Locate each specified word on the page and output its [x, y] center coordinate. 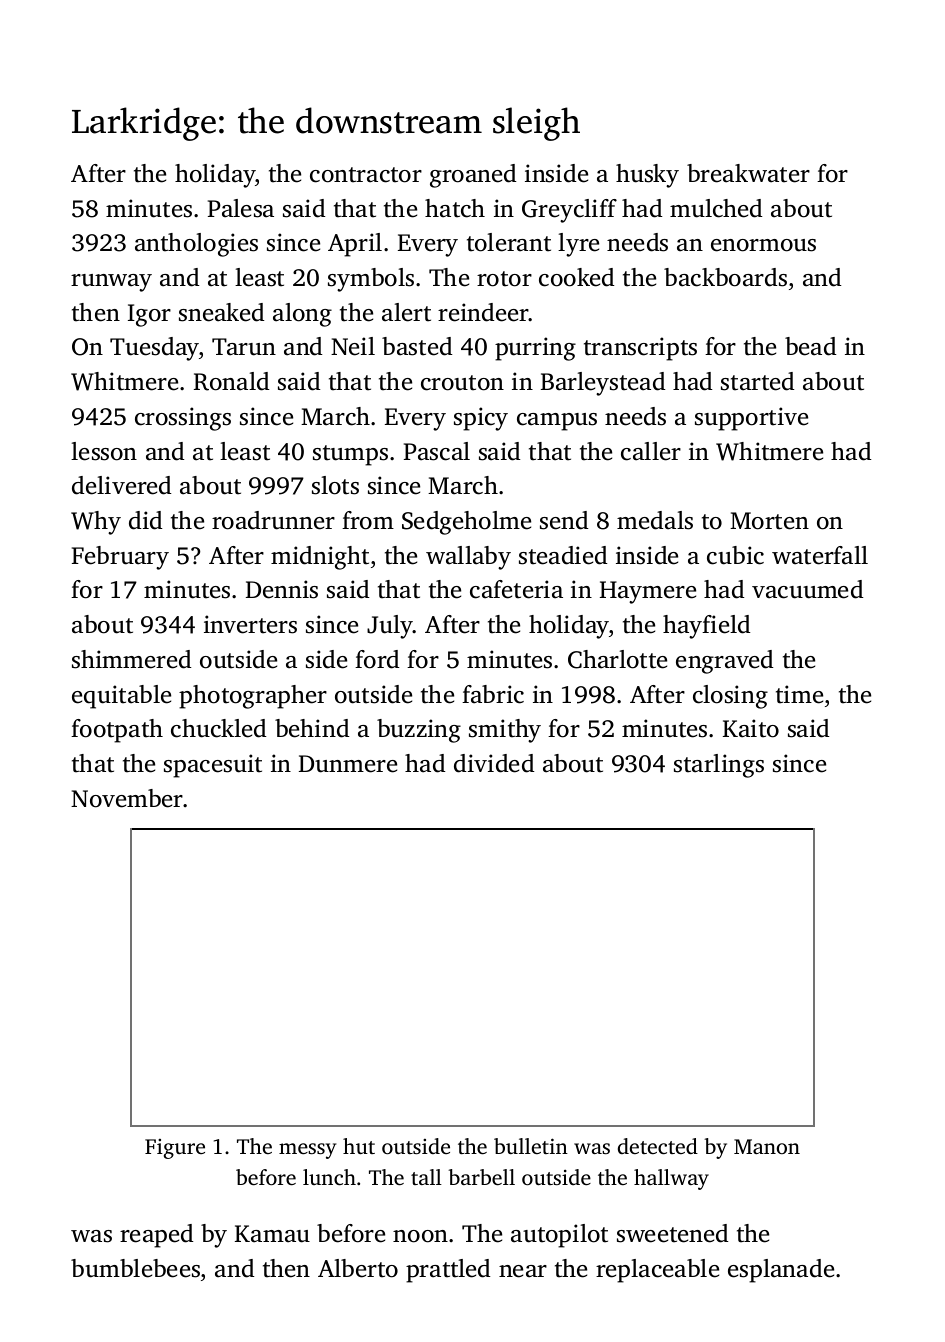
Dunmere [348, 764]
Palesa [241, 208]
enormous [763, 245]
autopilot [559, 1236]
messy [307, 1151]
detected [658, 1146]
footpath [117, 731]
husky [647, 176]
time [799, 694]
